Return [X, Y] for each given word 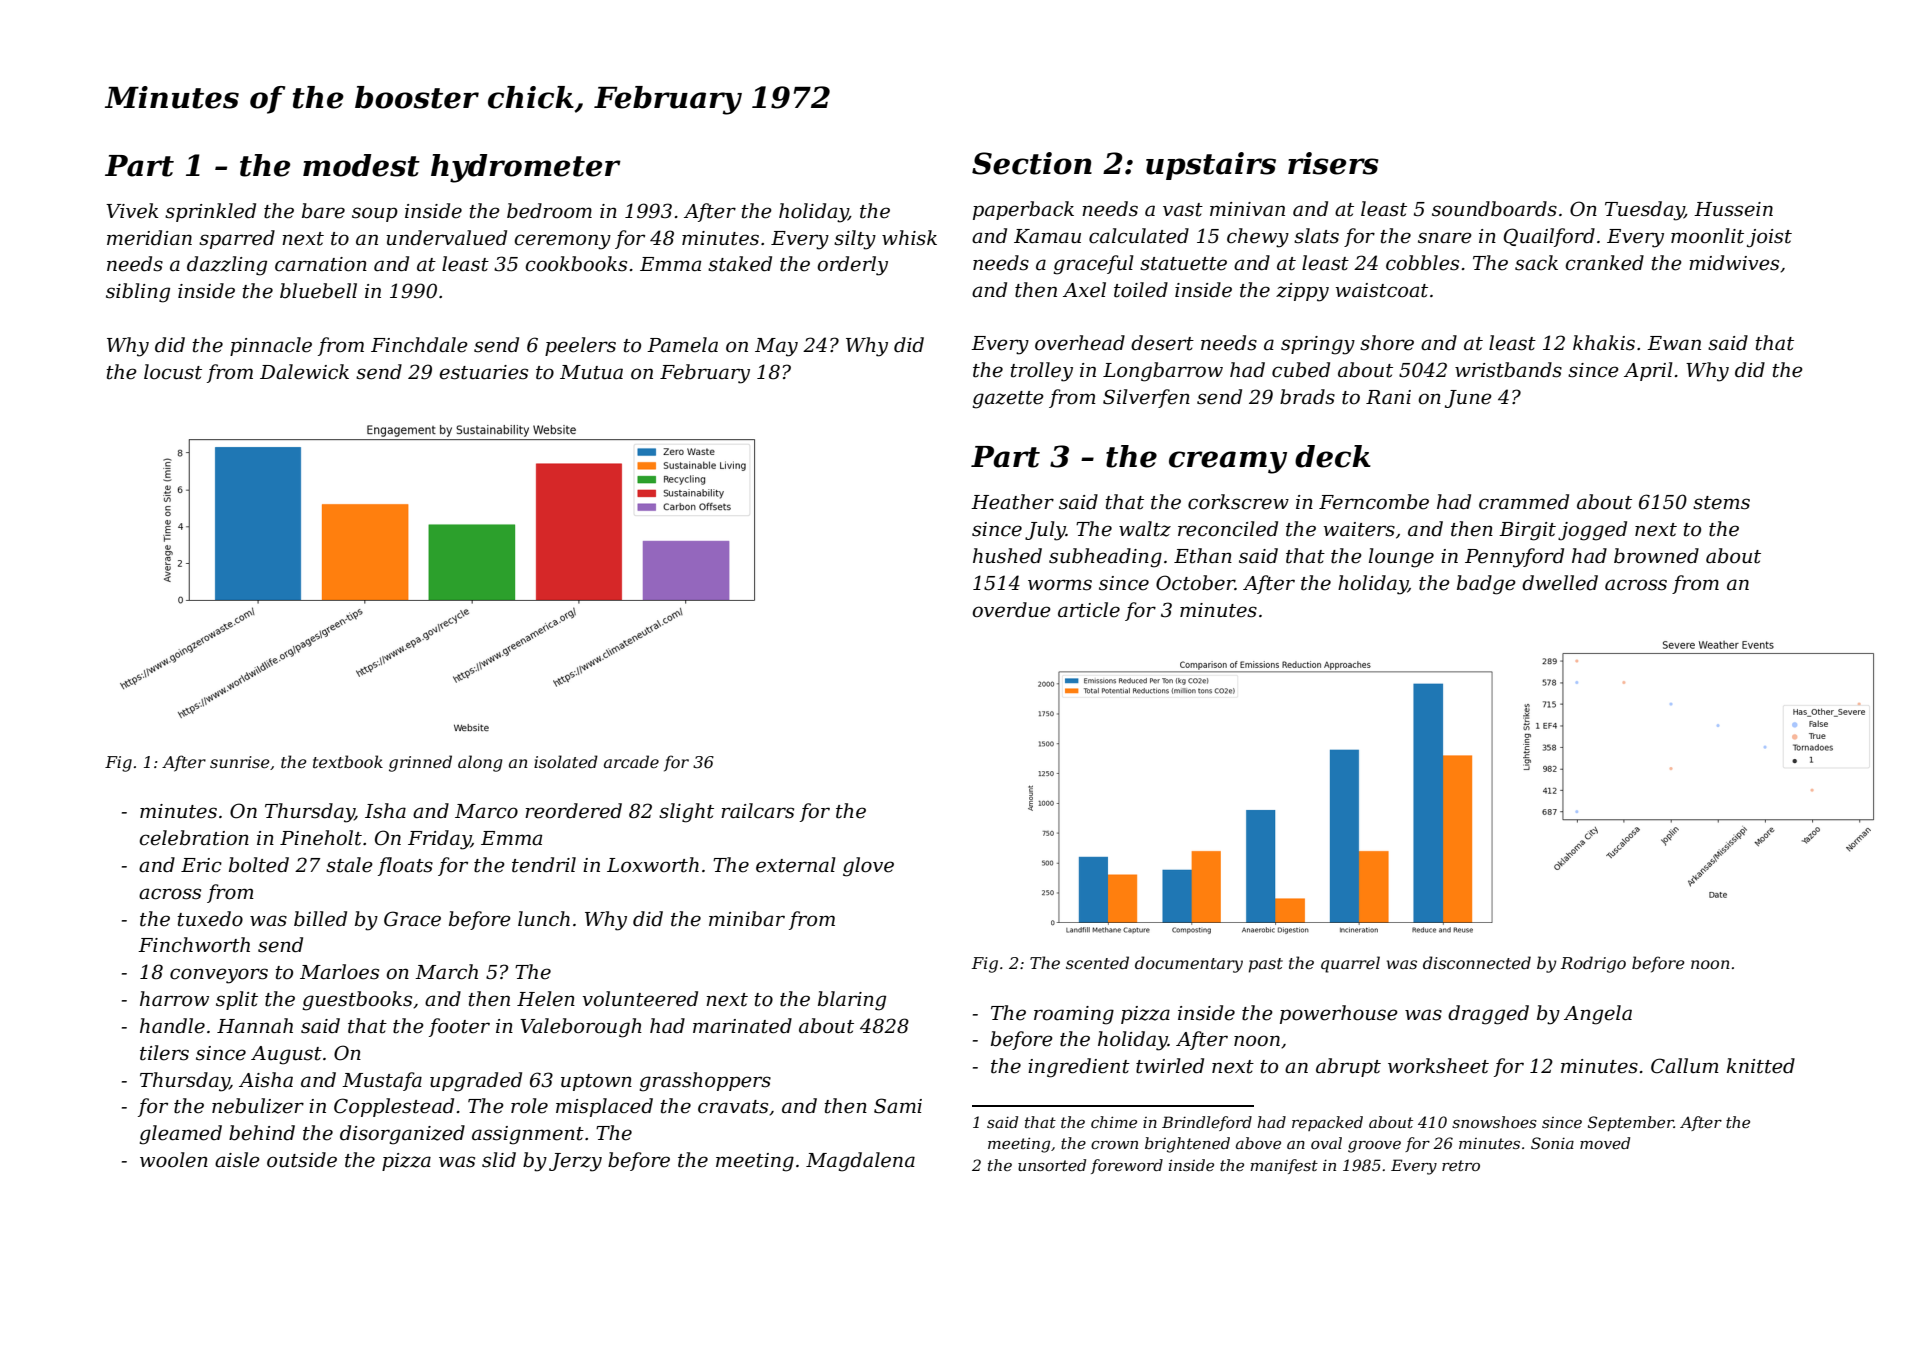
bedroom [549, 211]
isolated [566, 761]
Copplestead [394, 1107]
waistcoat [1381, 290]
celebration [194, 838]
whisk [909, 238]
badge [1486, 585]
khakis [1604, 343]
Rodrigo [1593, 964]
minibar [747, 919]
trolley [1041, 372]
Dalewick [304, 372]
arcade [631, 761]
